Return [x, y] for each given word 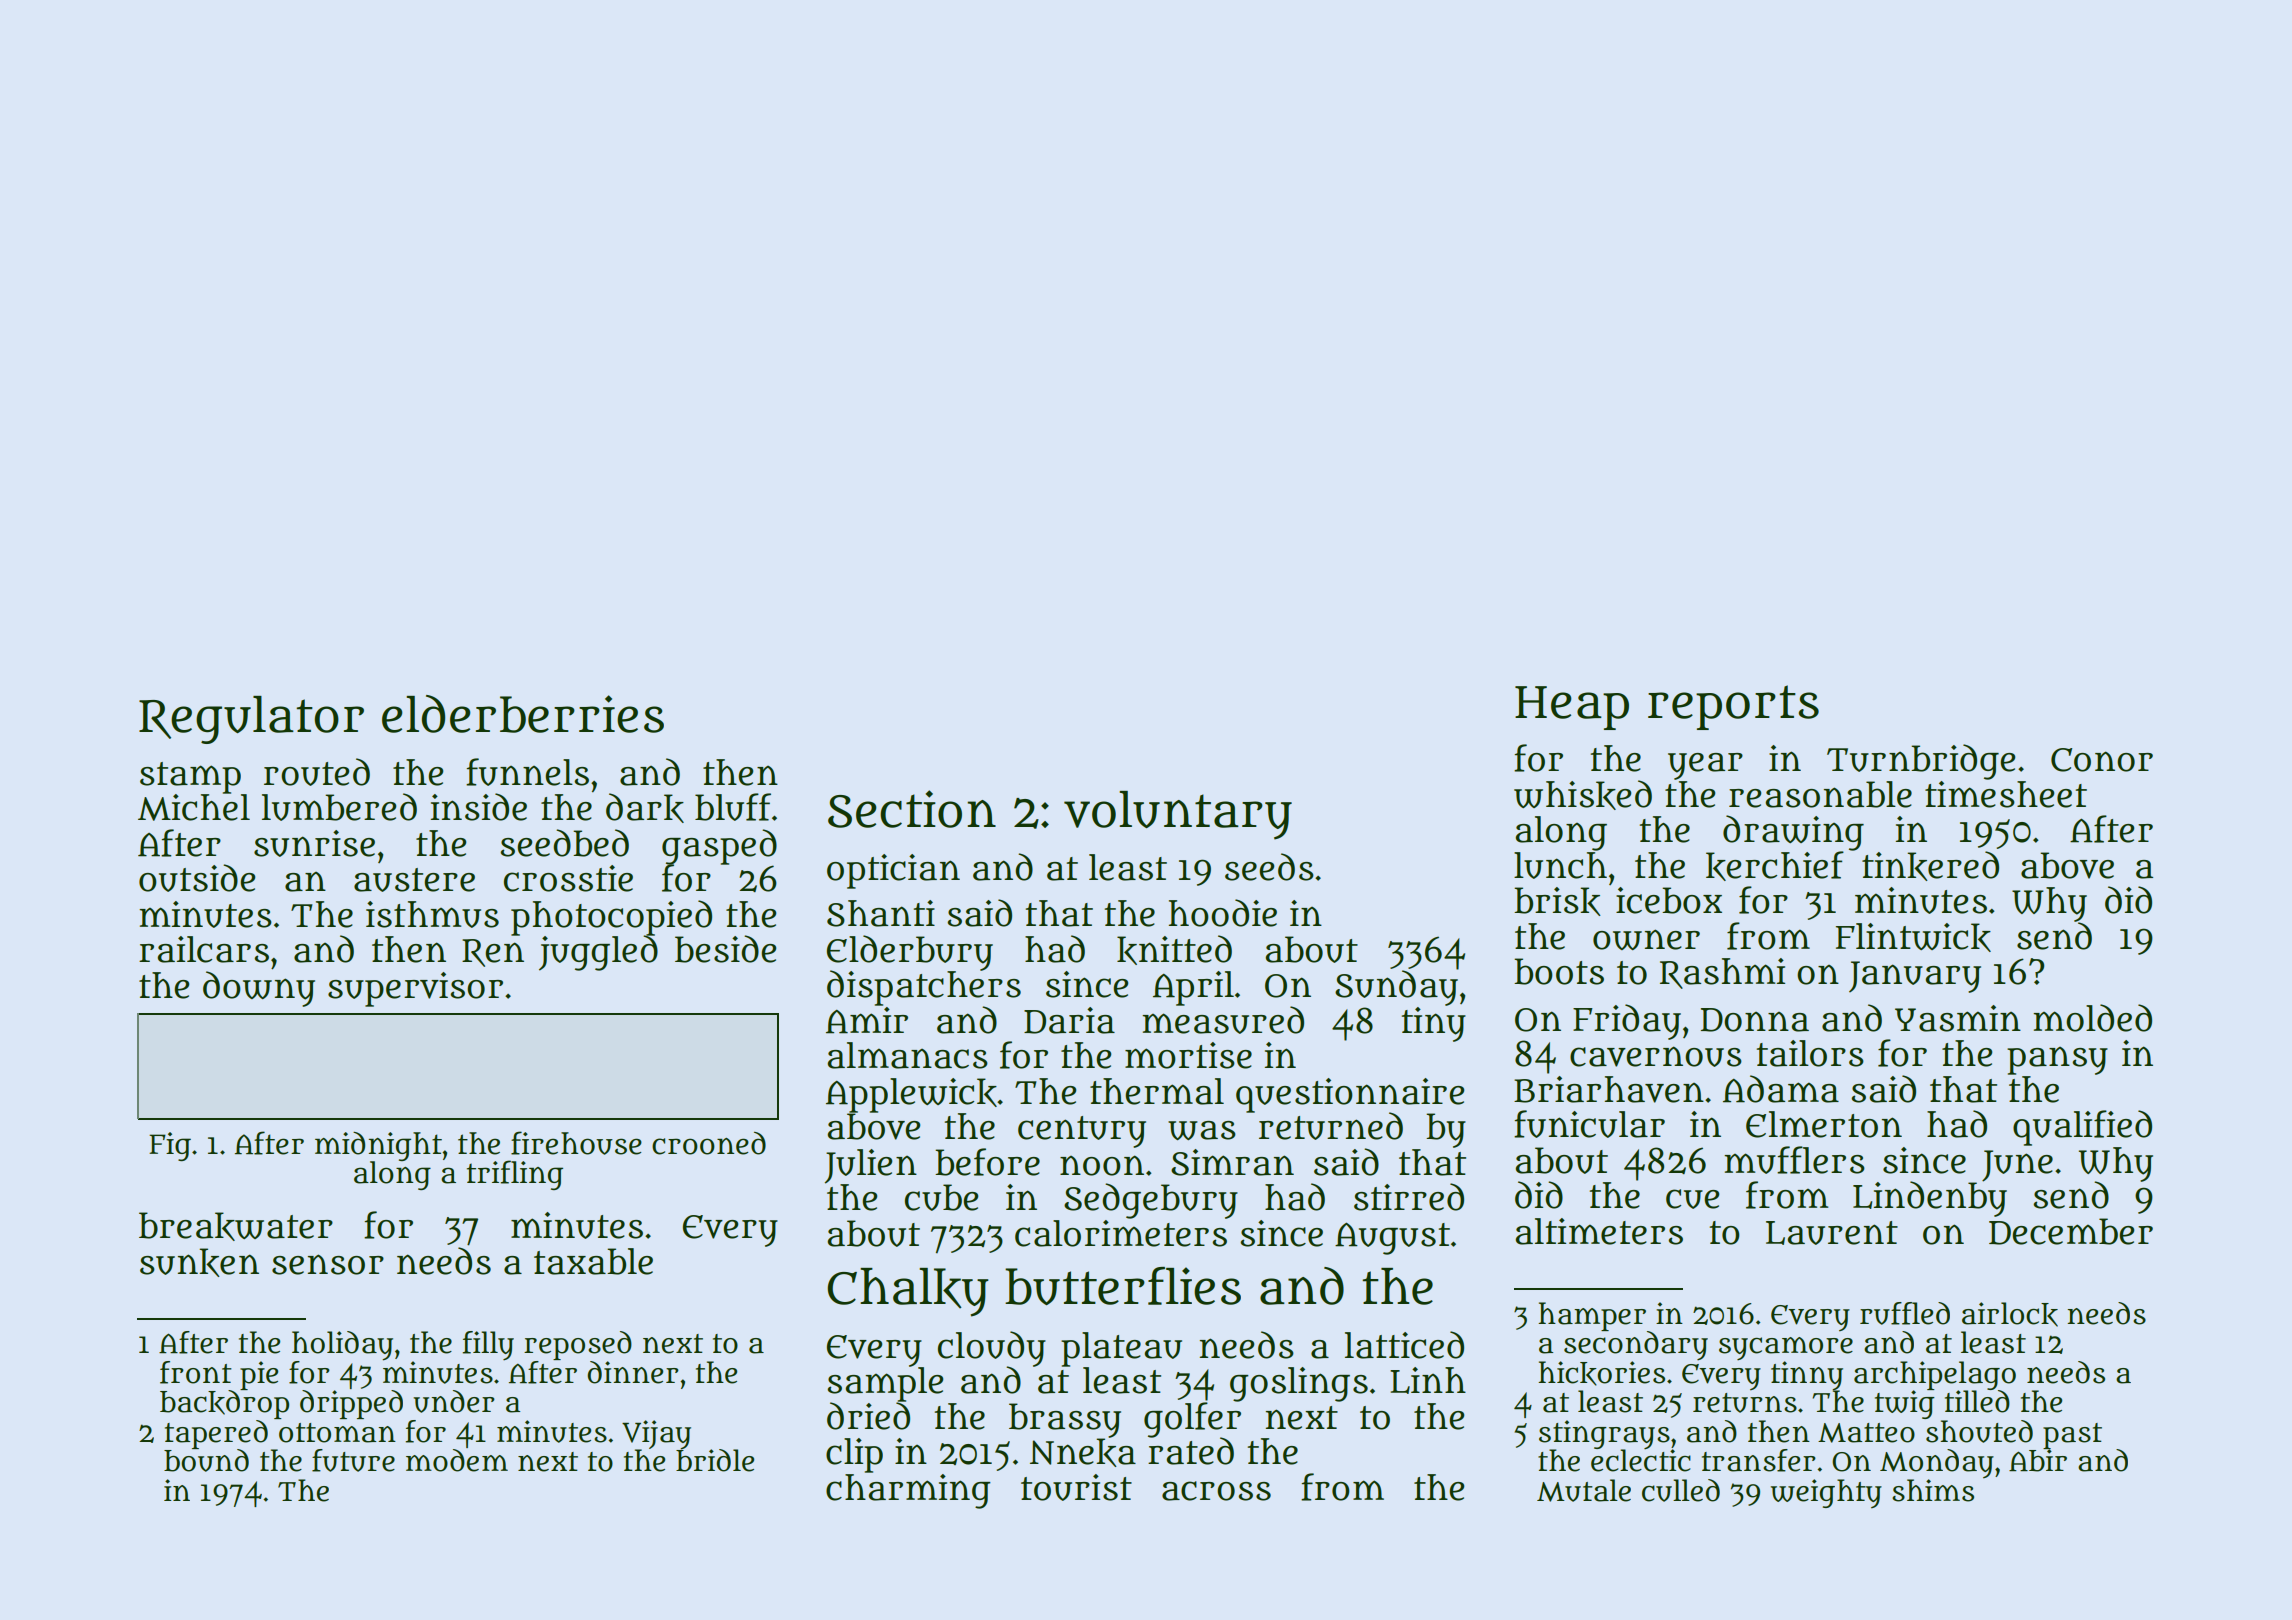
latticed [1404, 1345]
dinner [633, 1372]
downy [259, 989]
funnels [527, 772]
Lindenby [1930, 1199]
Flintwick [1913, 937]
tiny [1434, 1024]
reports [1733, 707]
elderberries [523, 714]
